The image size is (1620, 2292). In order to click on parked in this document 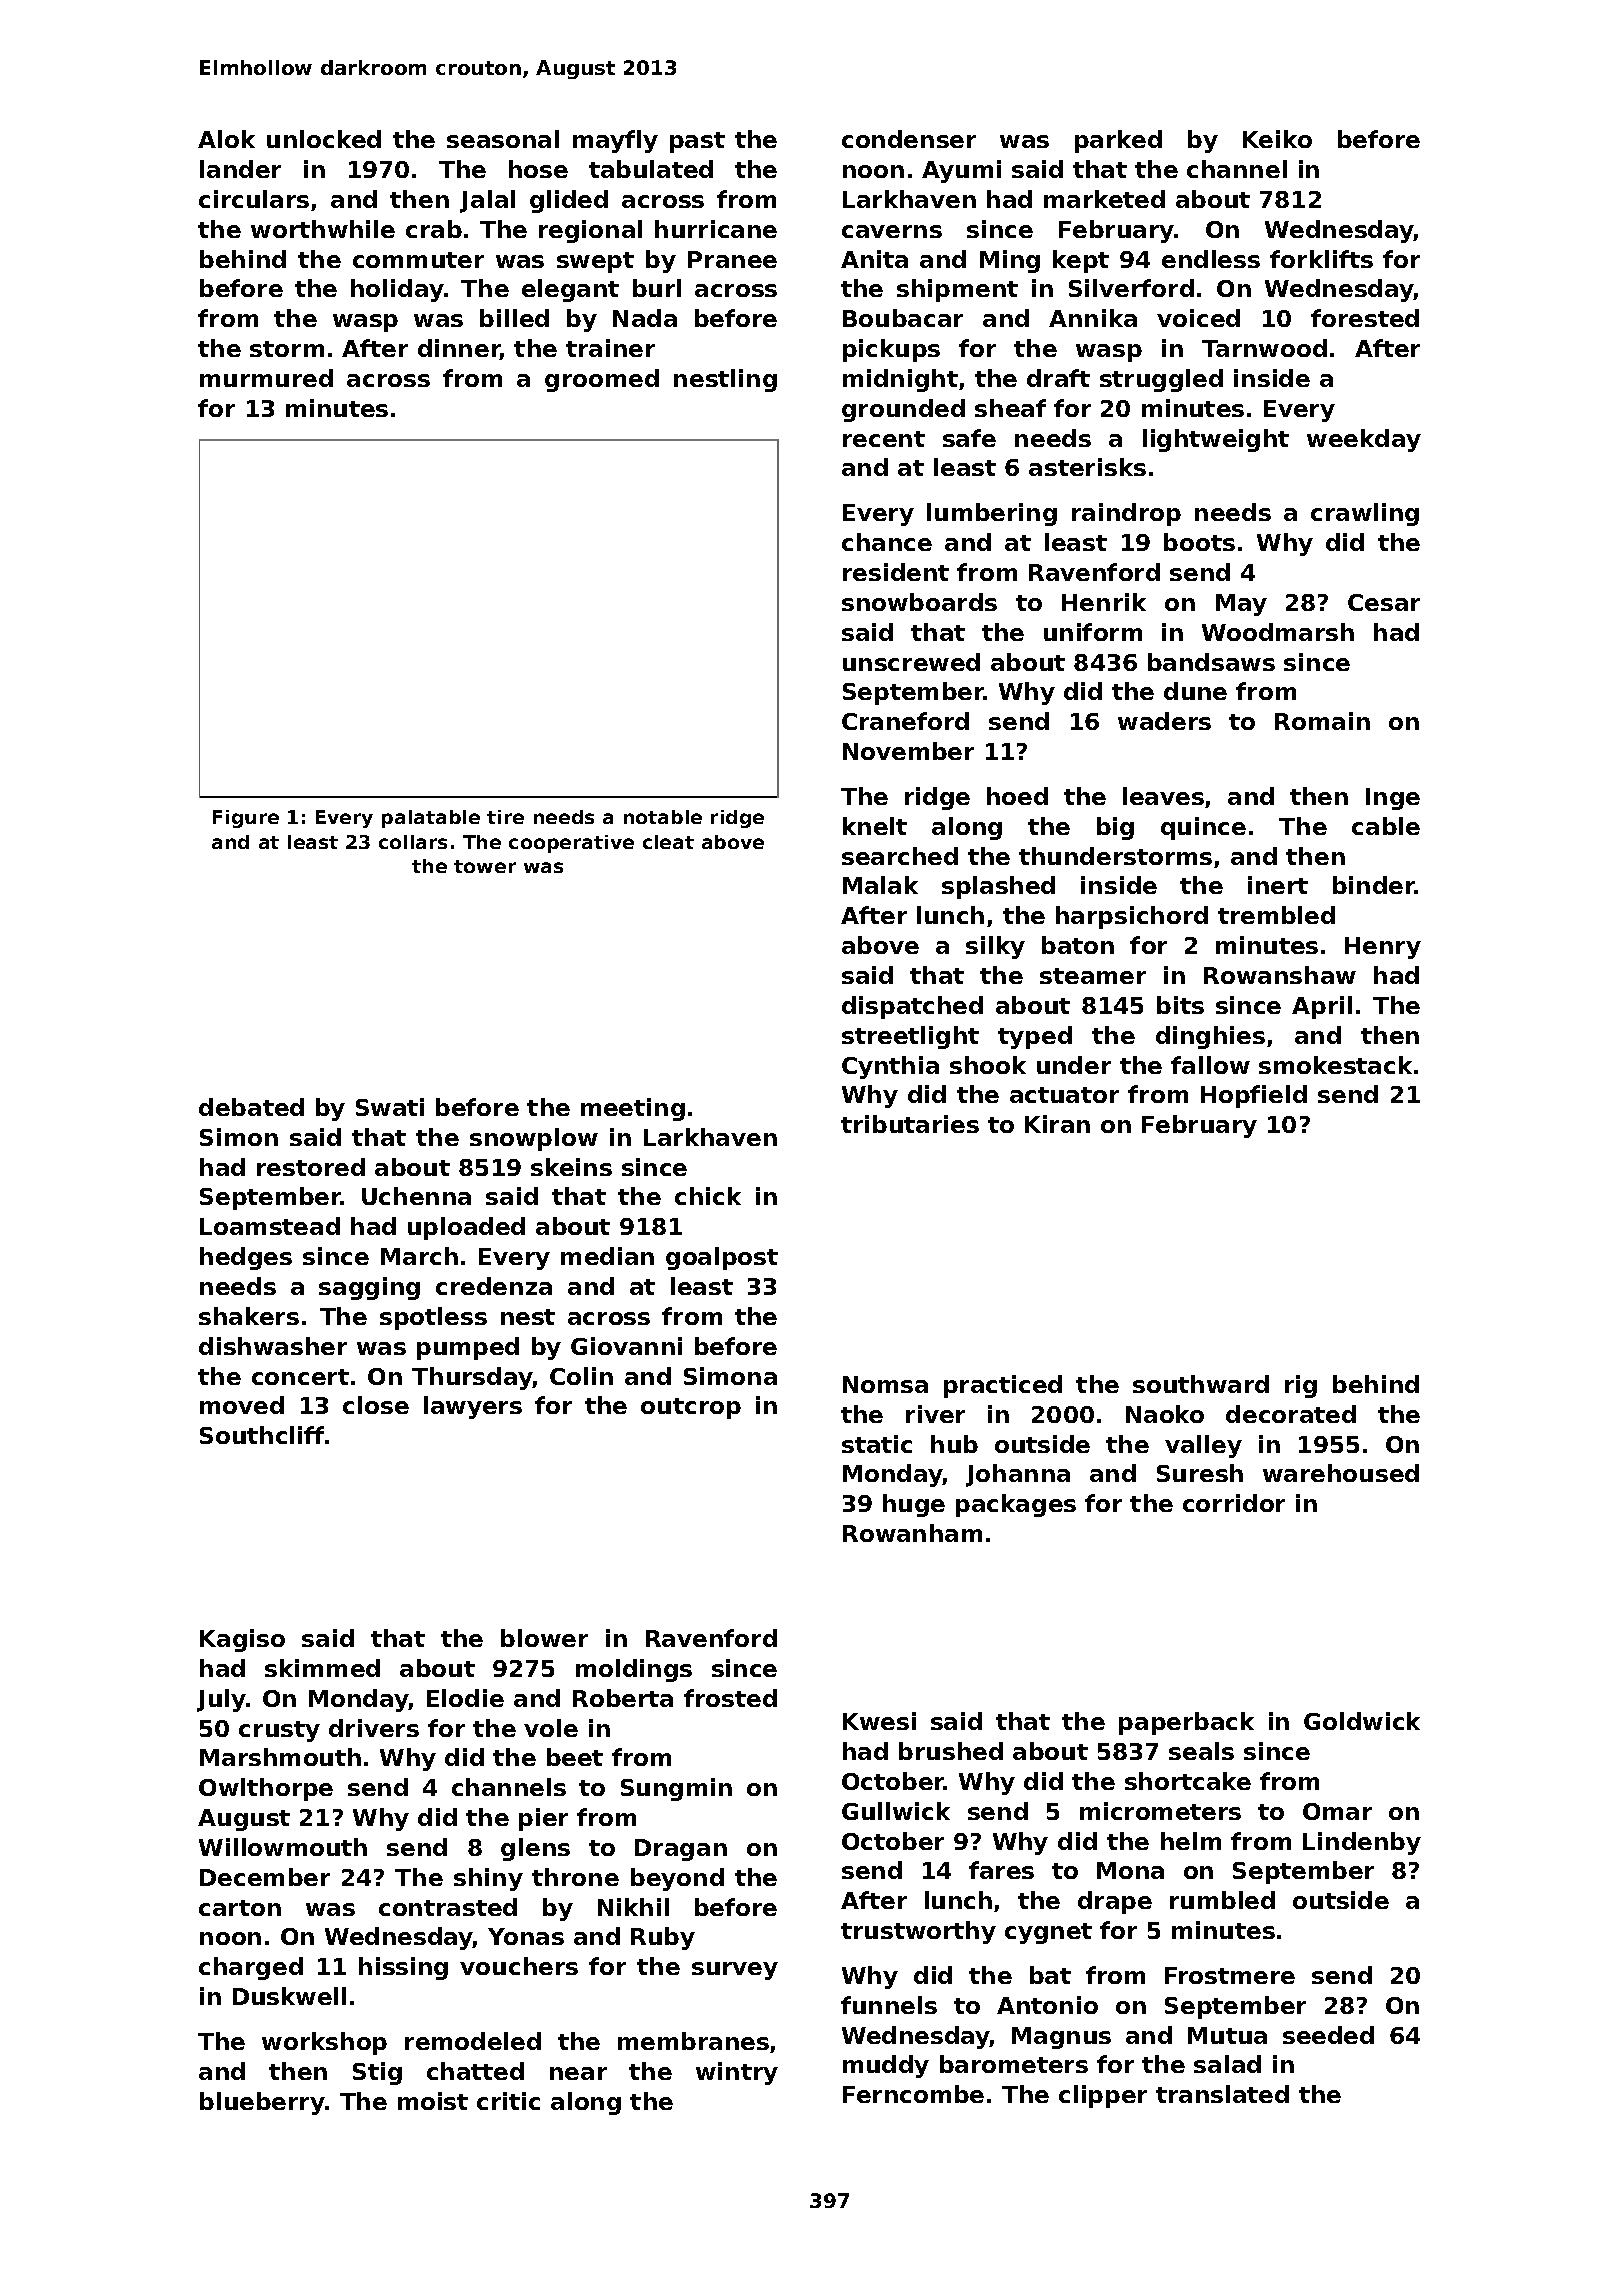, I will do `click(1118, 141)`.
